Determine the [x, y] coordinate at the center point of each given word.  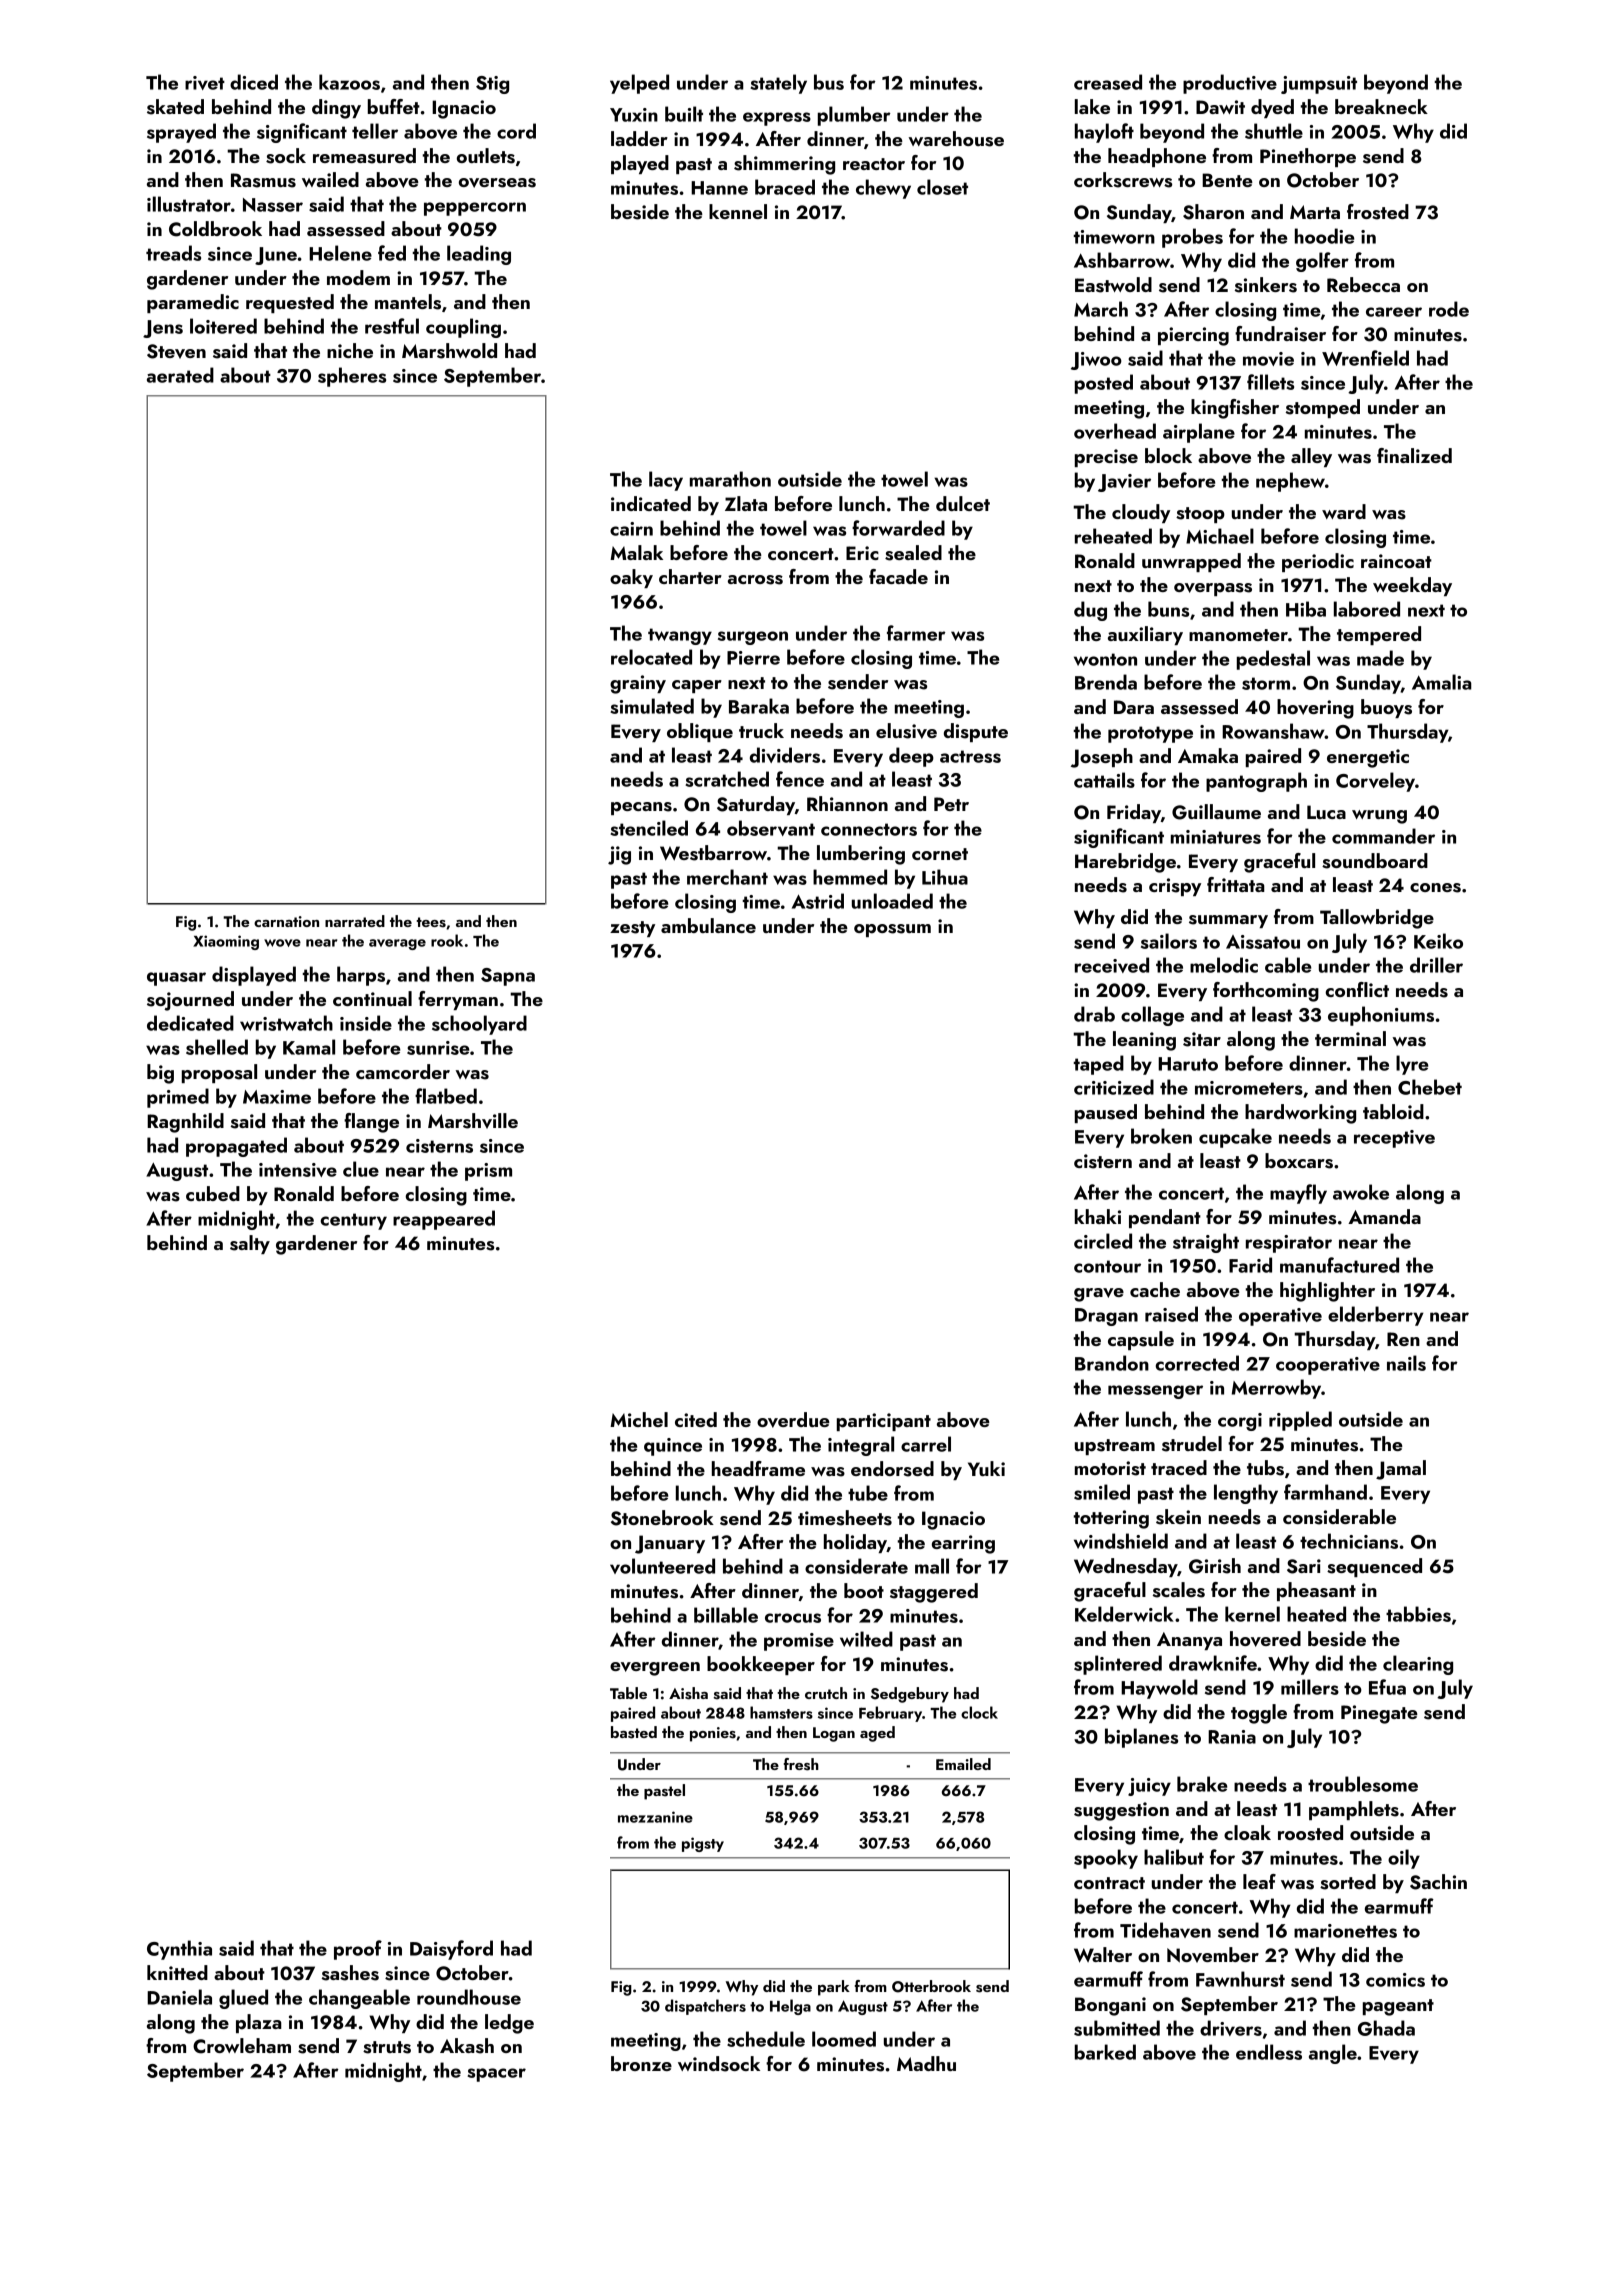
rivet [205, 83]
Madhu [926, 2063]
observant [771, 828]
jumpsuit [1319, 85]
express [777, 119]
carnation [286, 921]
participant [884, 1422]
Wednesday [1125, 1567]
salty [250, 1244]
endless [1269, 2052]
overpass [1213, 589]
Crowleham [242, 2046]
